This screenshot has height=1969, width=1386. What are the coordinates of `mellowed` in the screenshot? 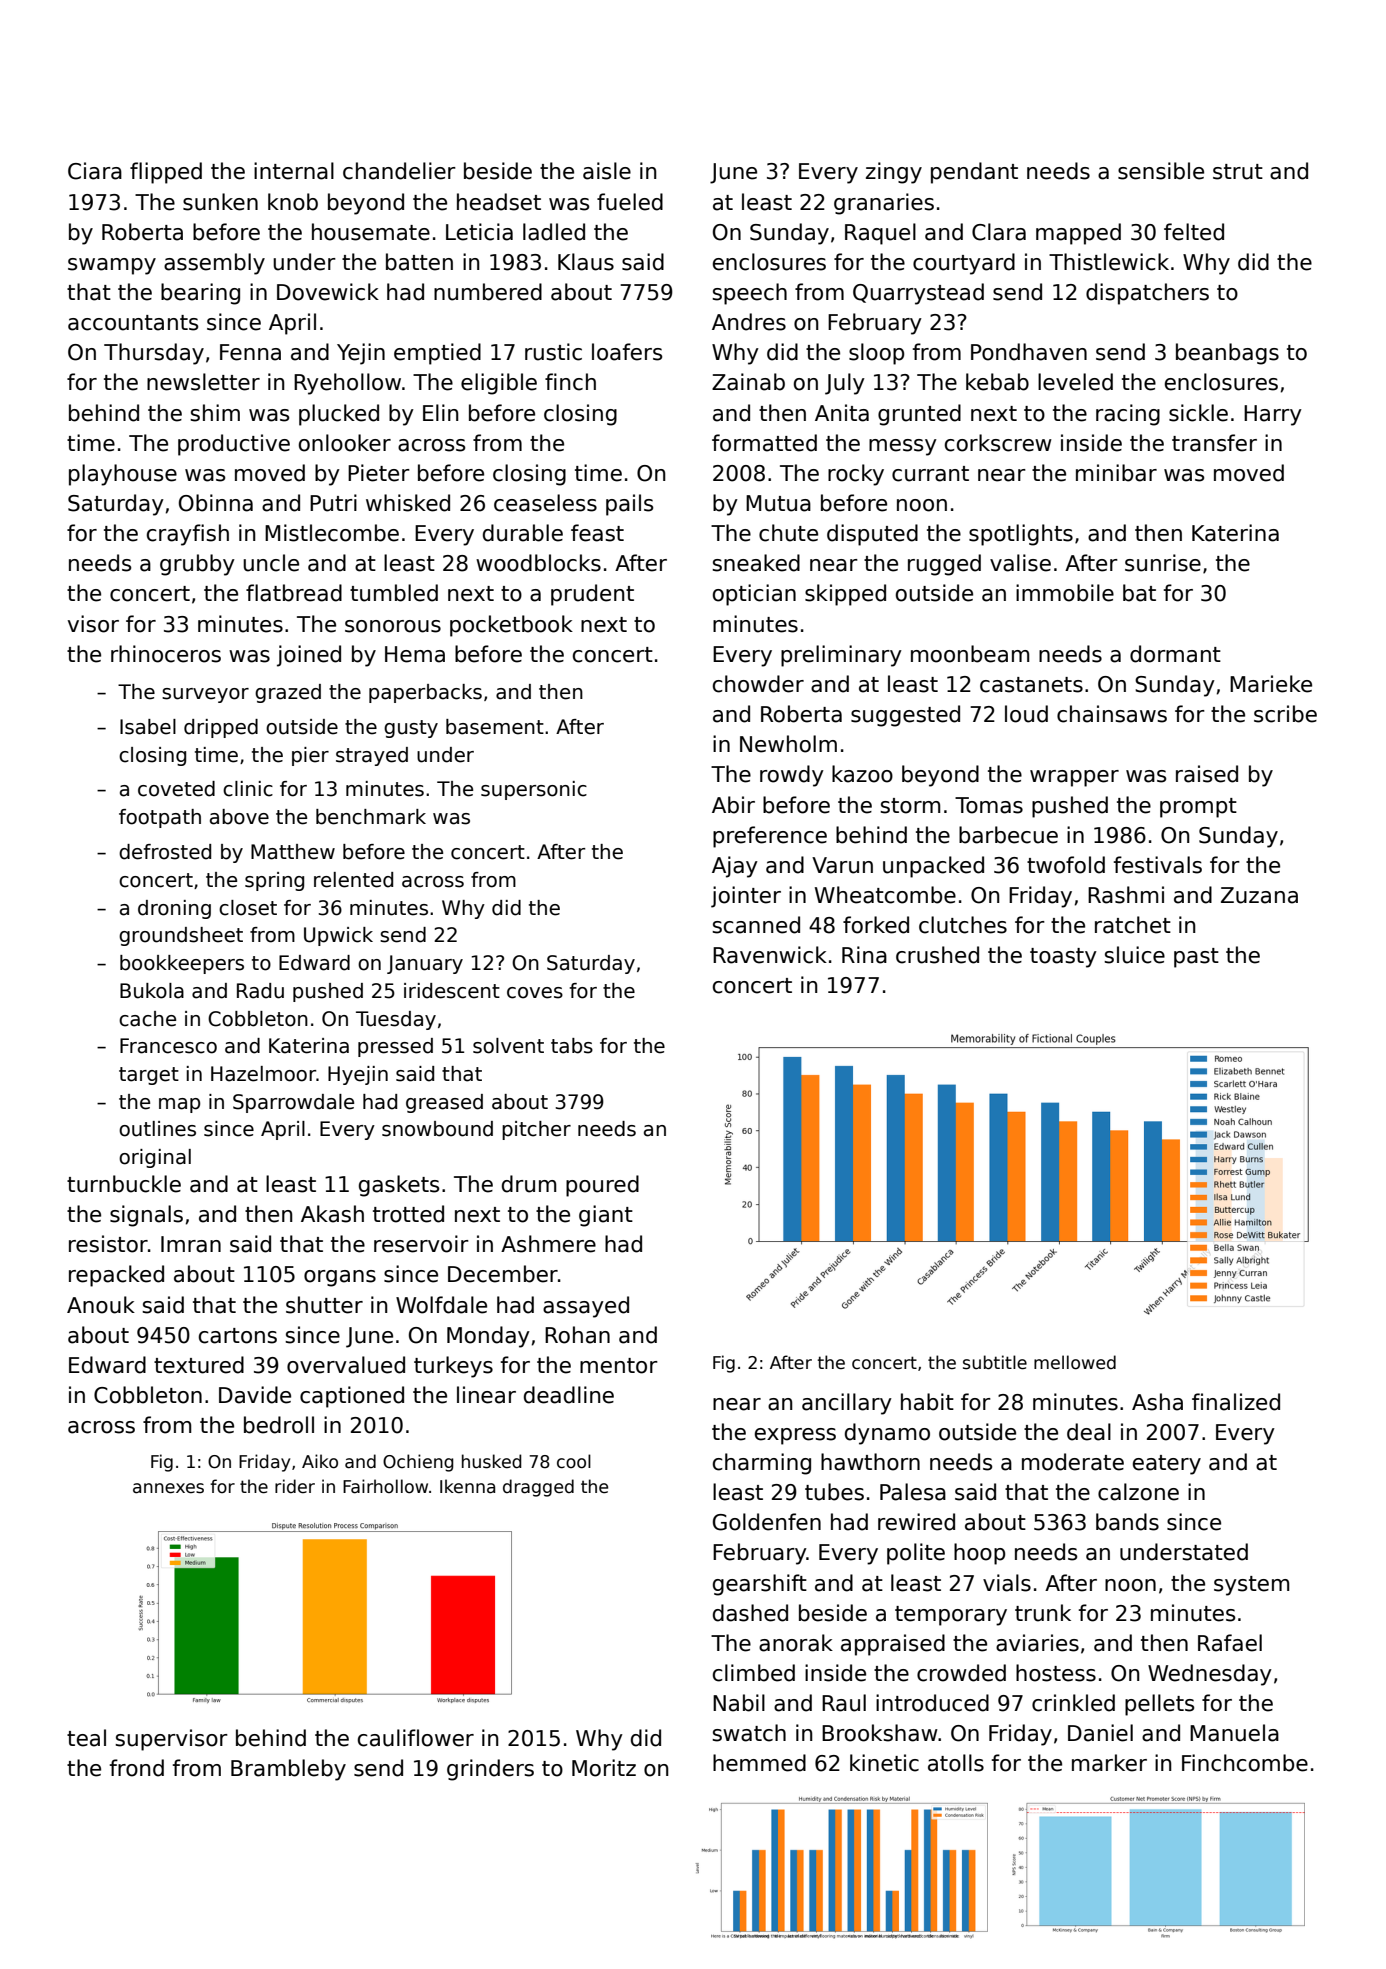 It's located at (1075, 1362).
